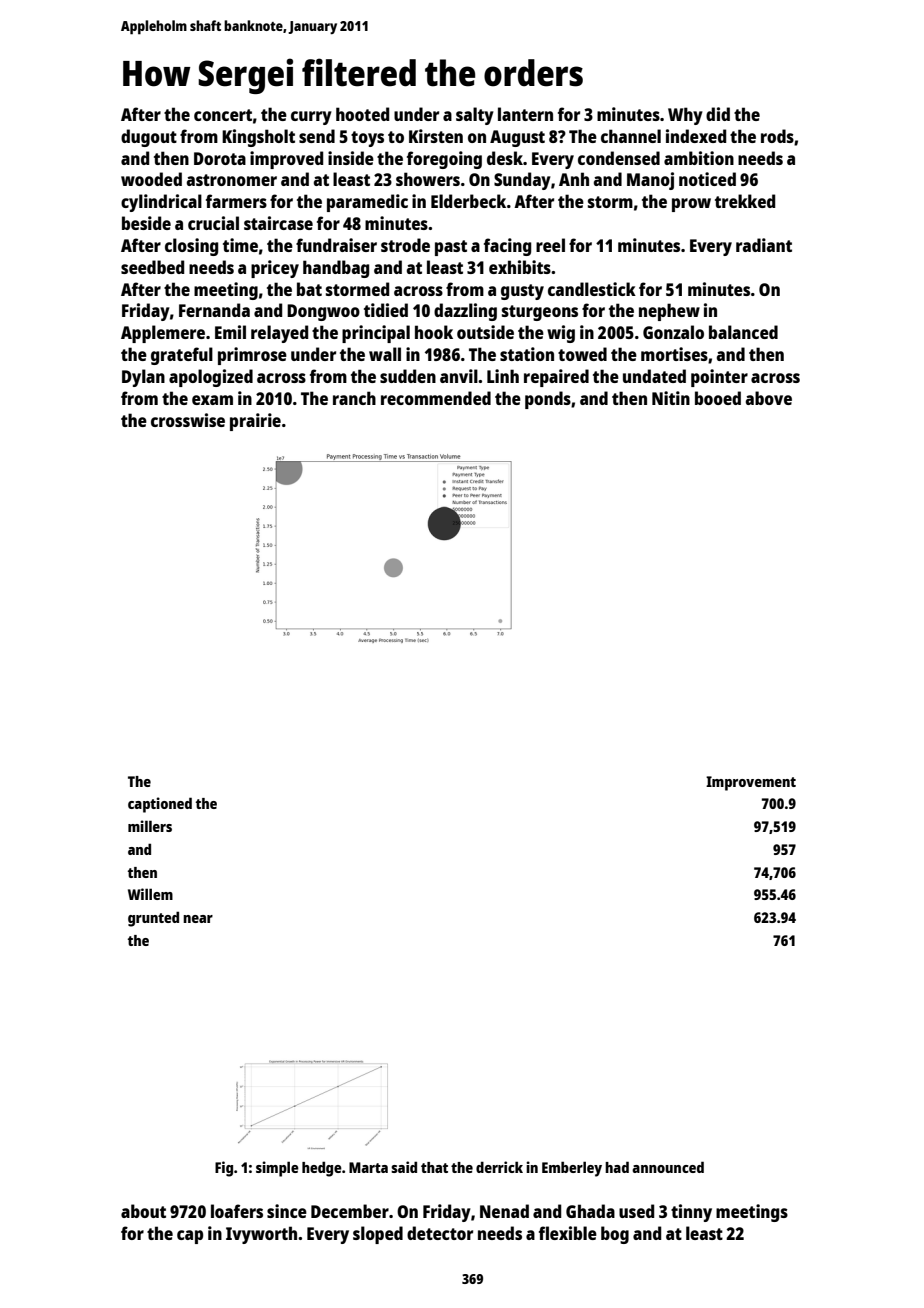 This image has width=924, height=1308. What do you see at coordinates (236, 201) in the image?
I see `farmers` at bounding box center [236, 201].
